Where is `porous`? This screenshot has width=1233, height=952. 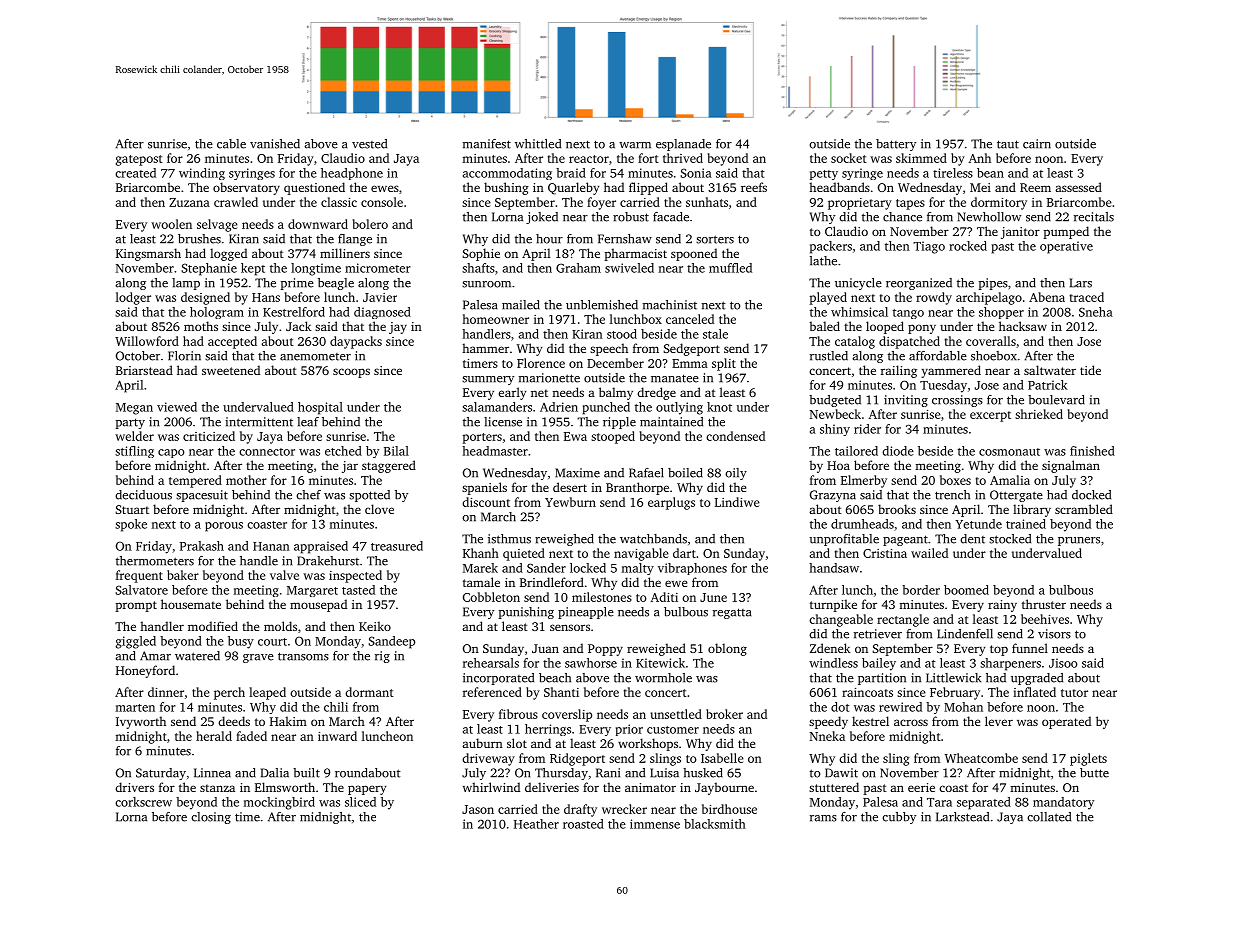 porous is located at coordinates (224, 527).
